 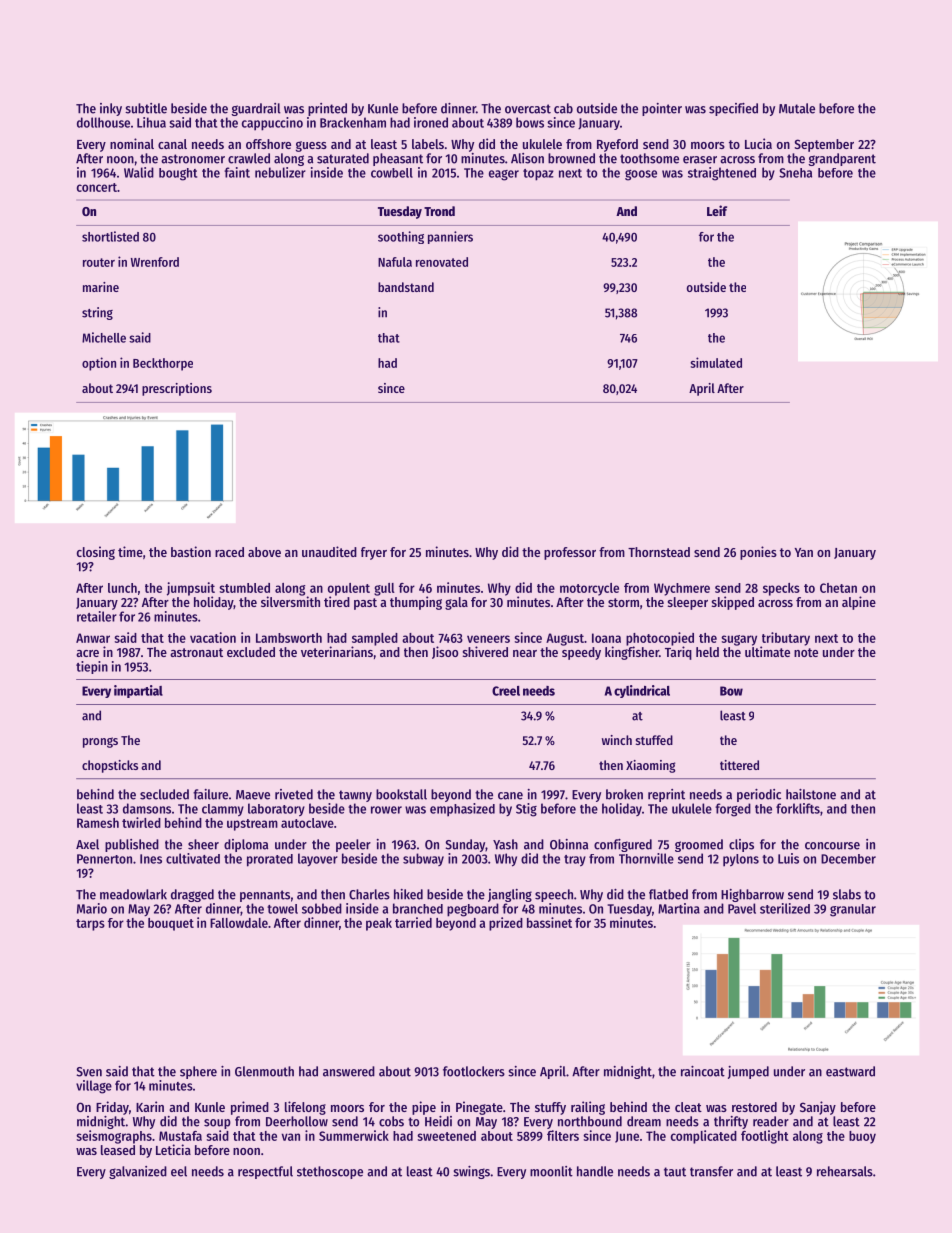 What do you see at coordinates (111, 109) in the document?
I see `inky` at bounding box center [111, 109].
